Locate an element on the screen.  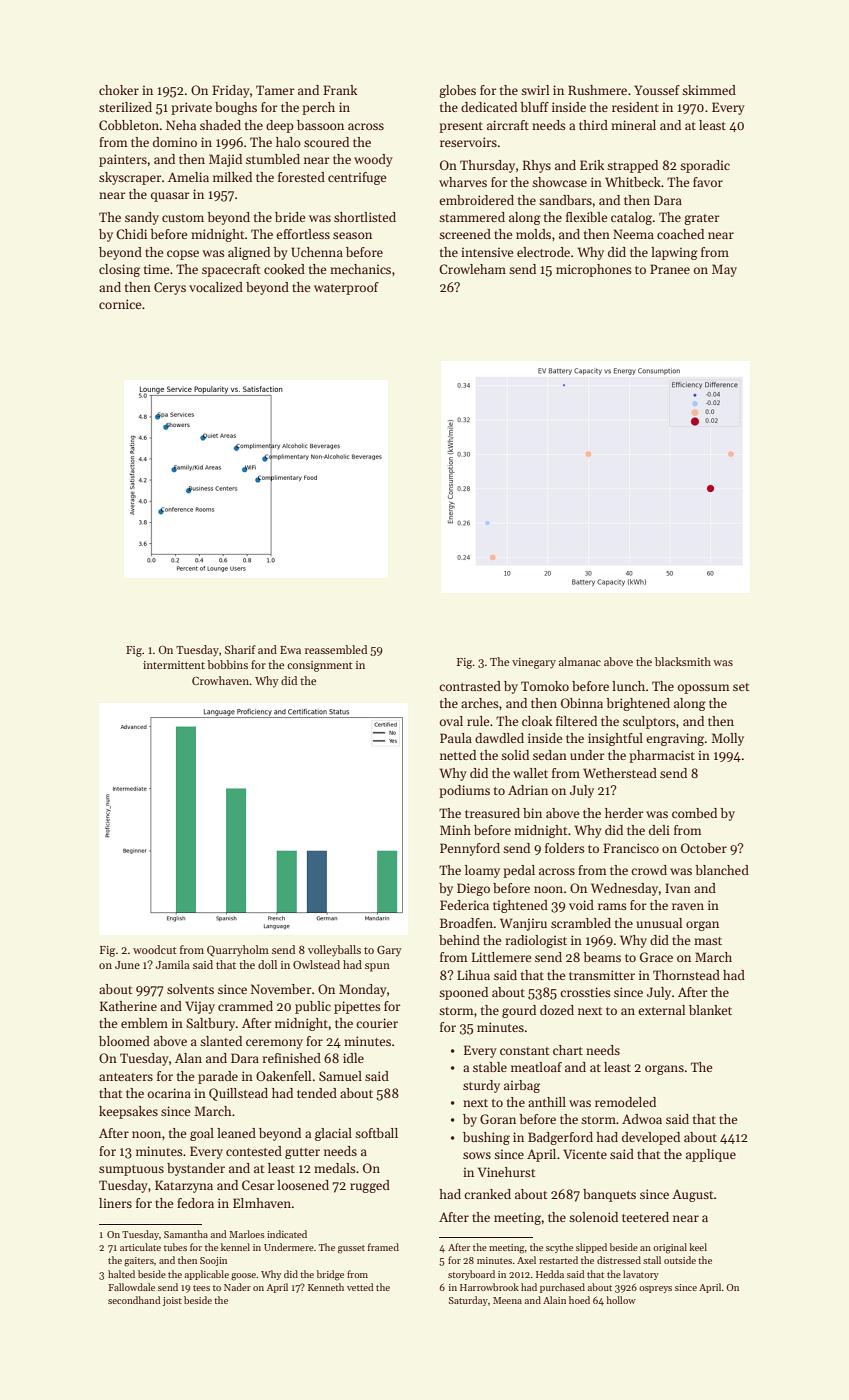
waterproof is located at coordinates (346, 288).
